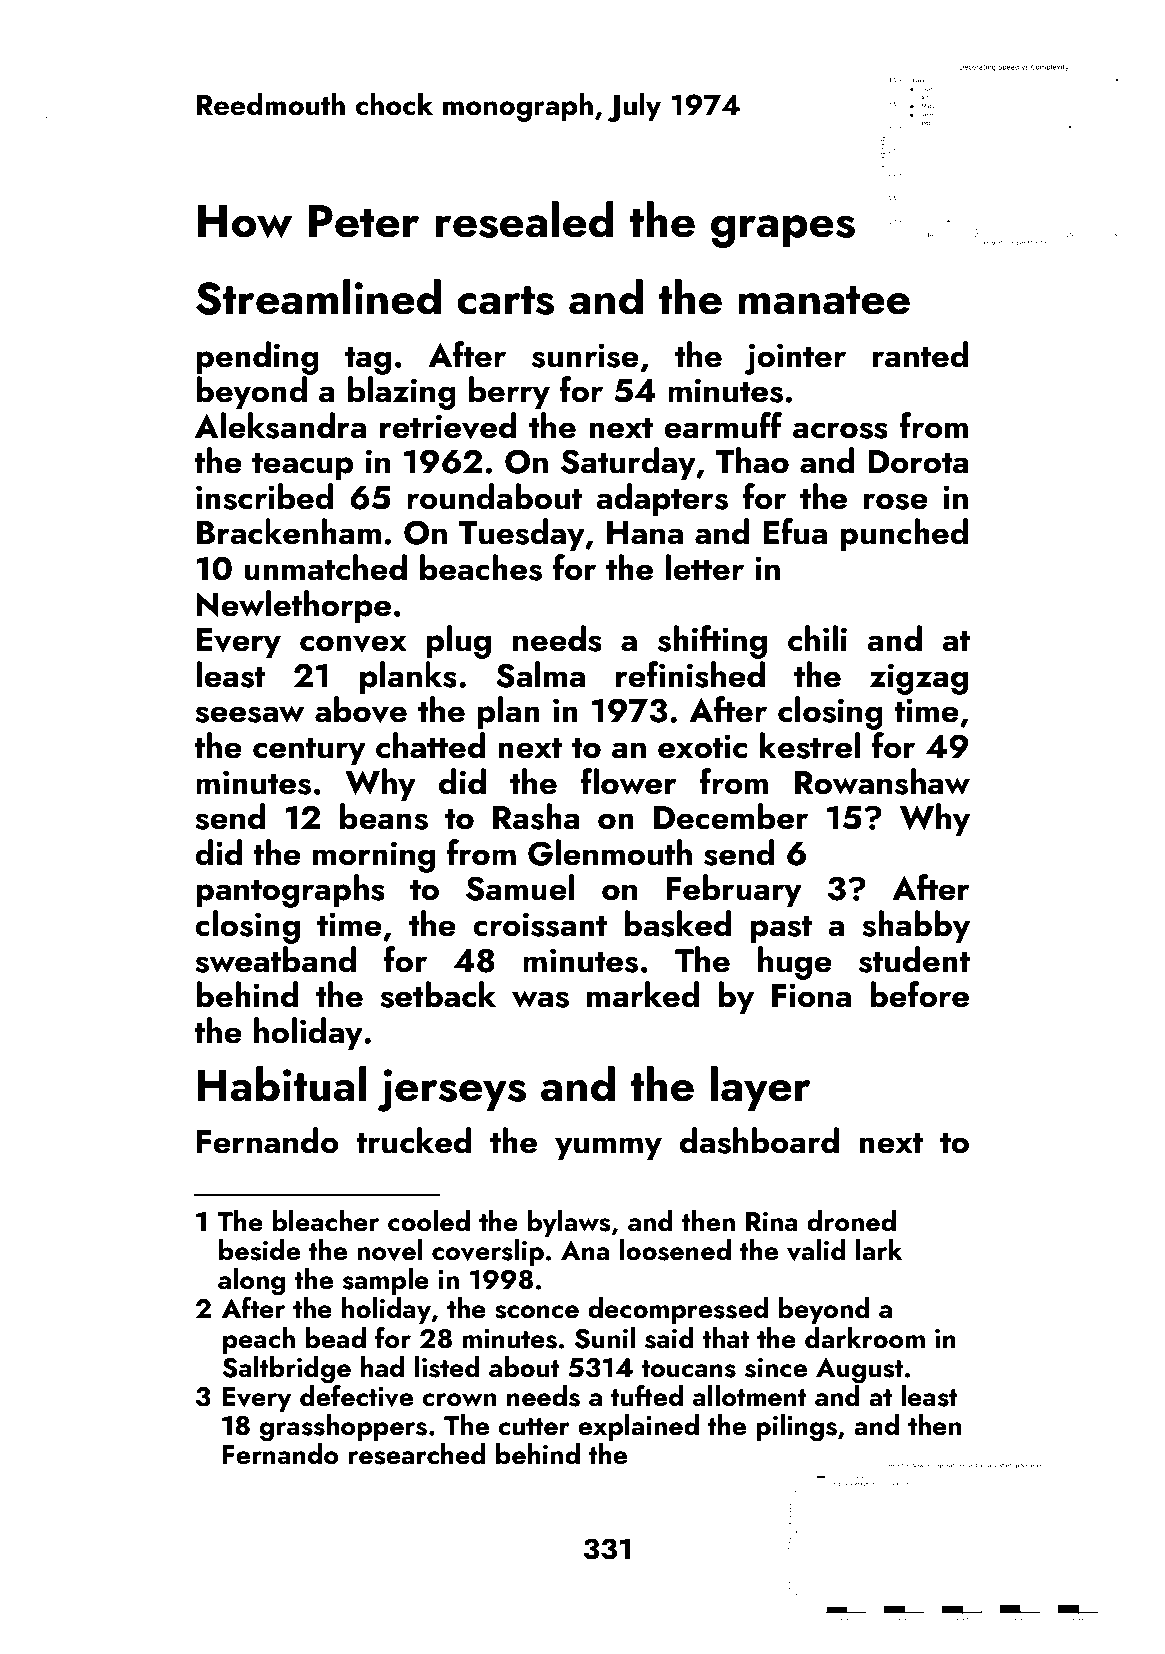  I want to click on bylaws, so click(569, 1223).
